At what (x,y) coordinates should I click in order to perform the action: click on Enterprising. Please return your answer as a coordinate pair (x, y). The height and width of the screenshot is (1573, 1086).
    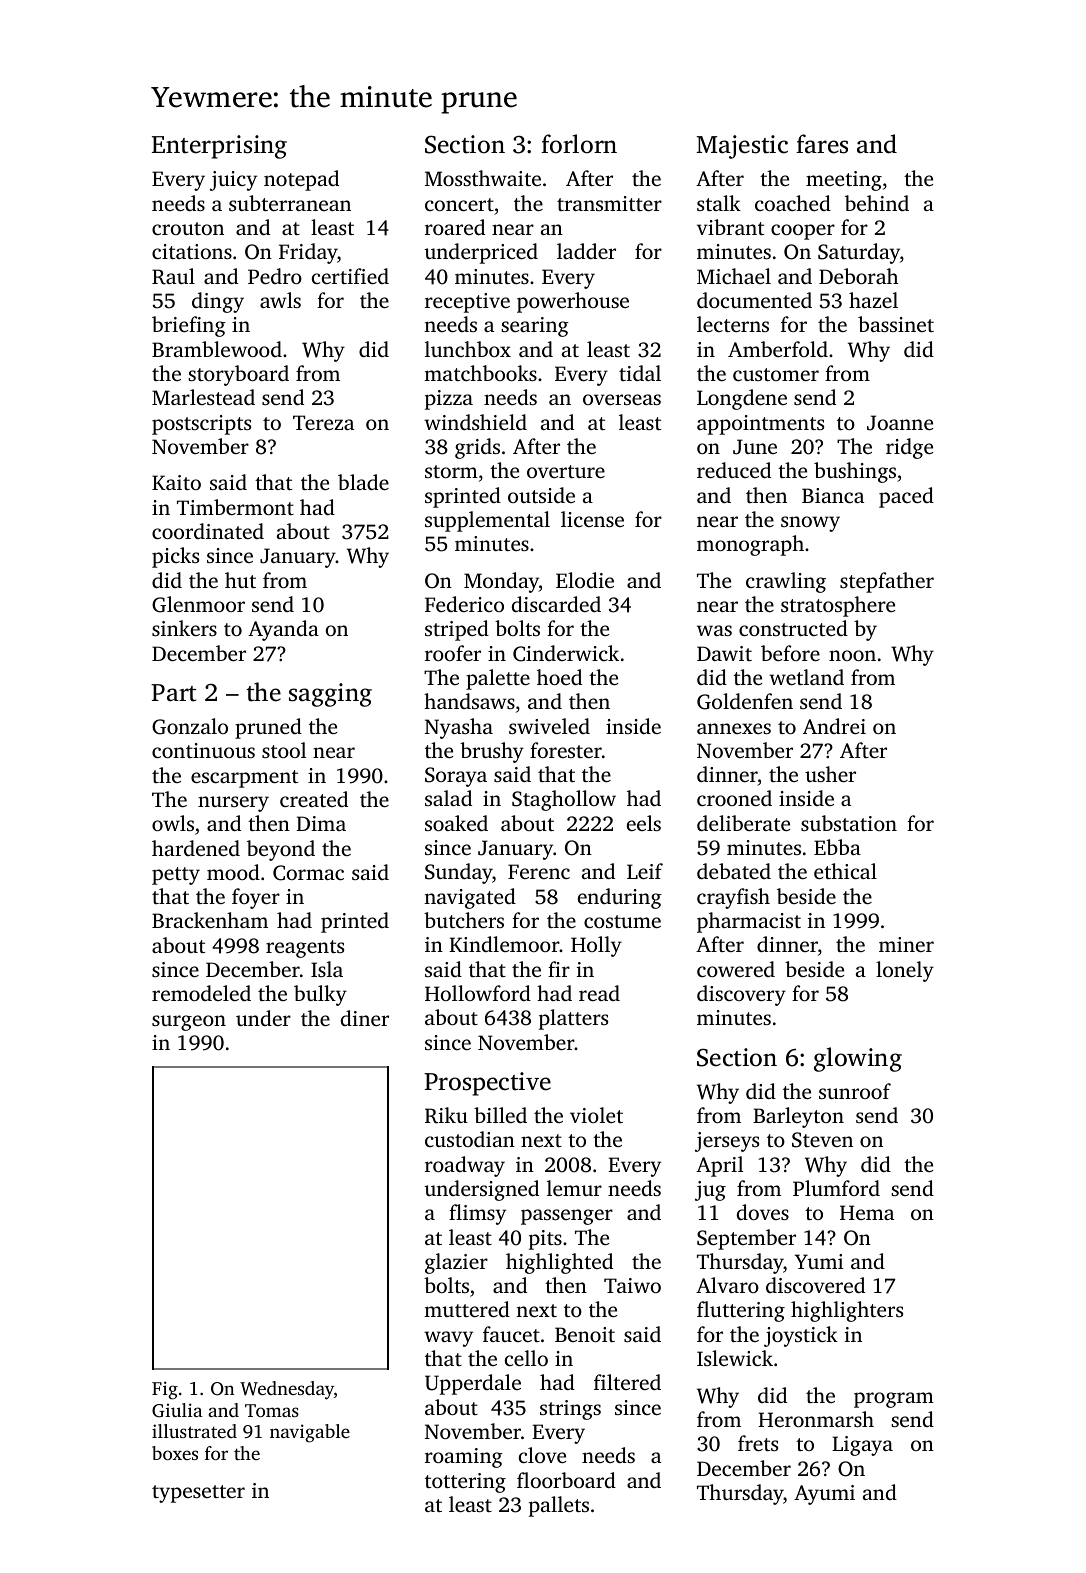
    Looking at the image, I should click on (219, 147).
